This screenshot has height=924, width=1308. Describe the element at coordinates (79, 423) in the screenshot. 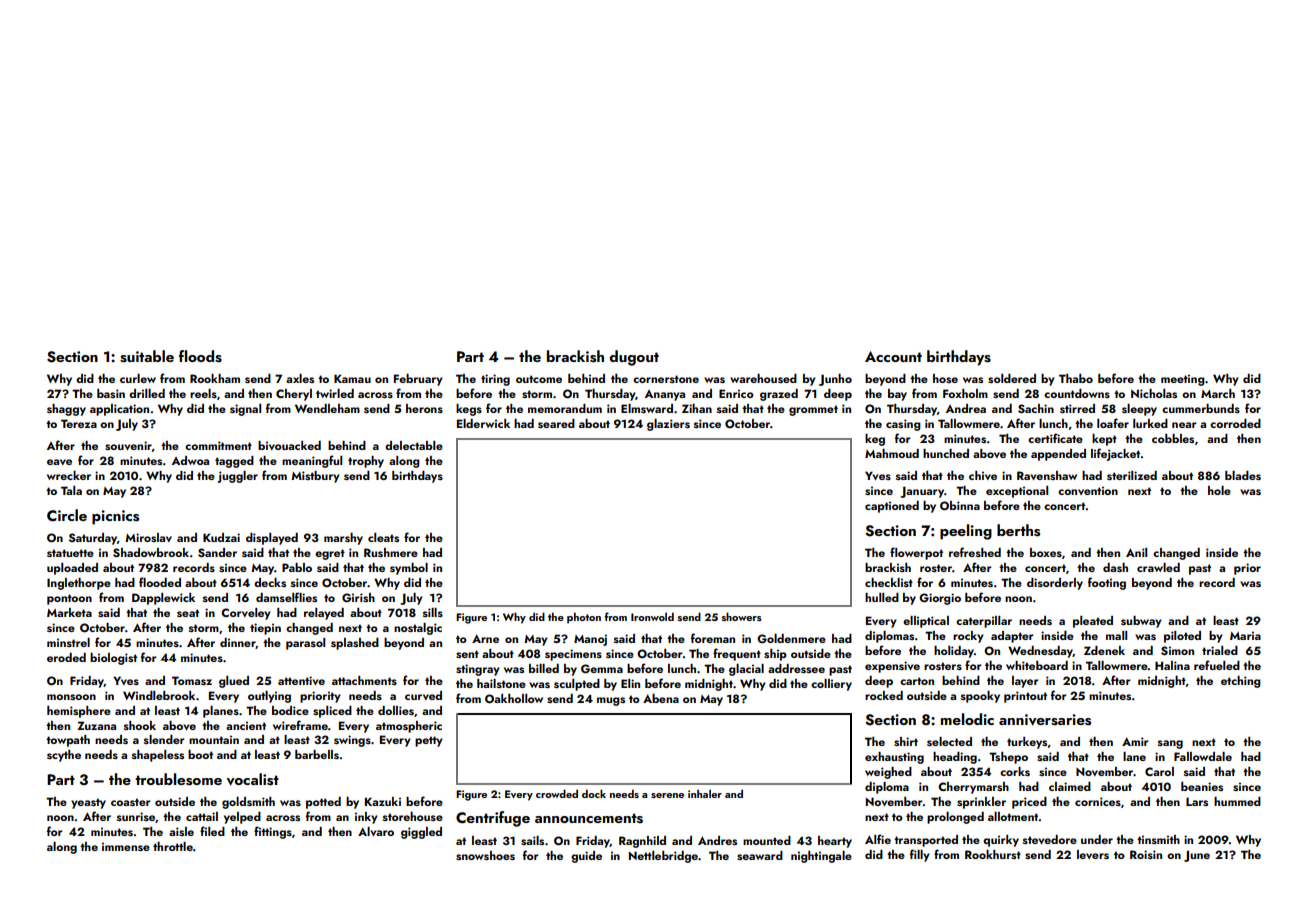

I see `Tereza` at that location.
